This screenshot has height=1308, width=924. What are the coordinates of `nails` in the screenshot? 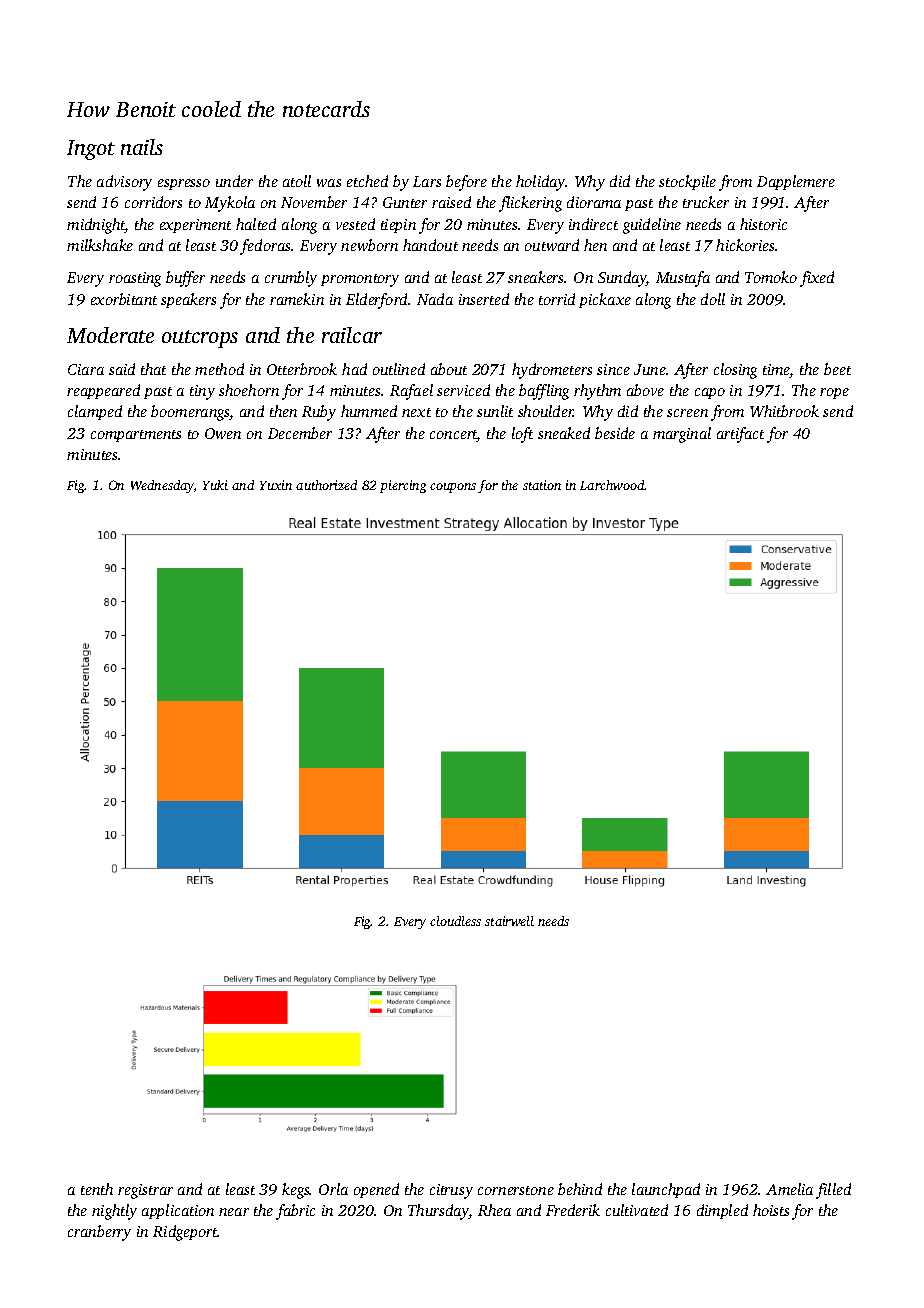 It's located at (142, 147).
